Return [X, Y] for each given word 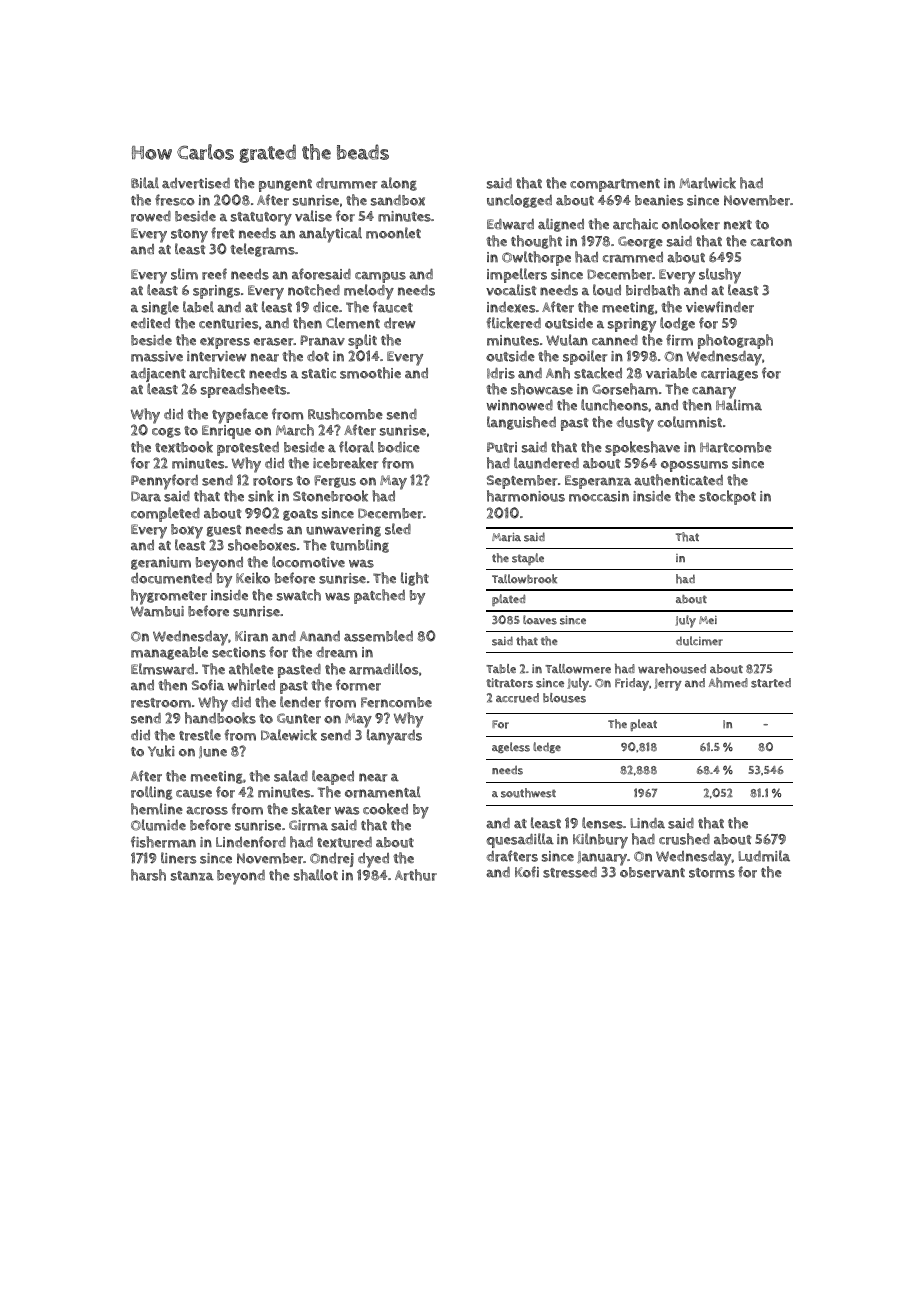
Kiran [251, 636]
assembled [378, 636]
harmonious [526, 496]
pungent [285, 185]
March [295, 430]
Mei [708, 620]
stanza [192, 876]
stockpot [727, 497]
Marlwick [707, 183]
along [399, 184]
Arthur [416, 875]
